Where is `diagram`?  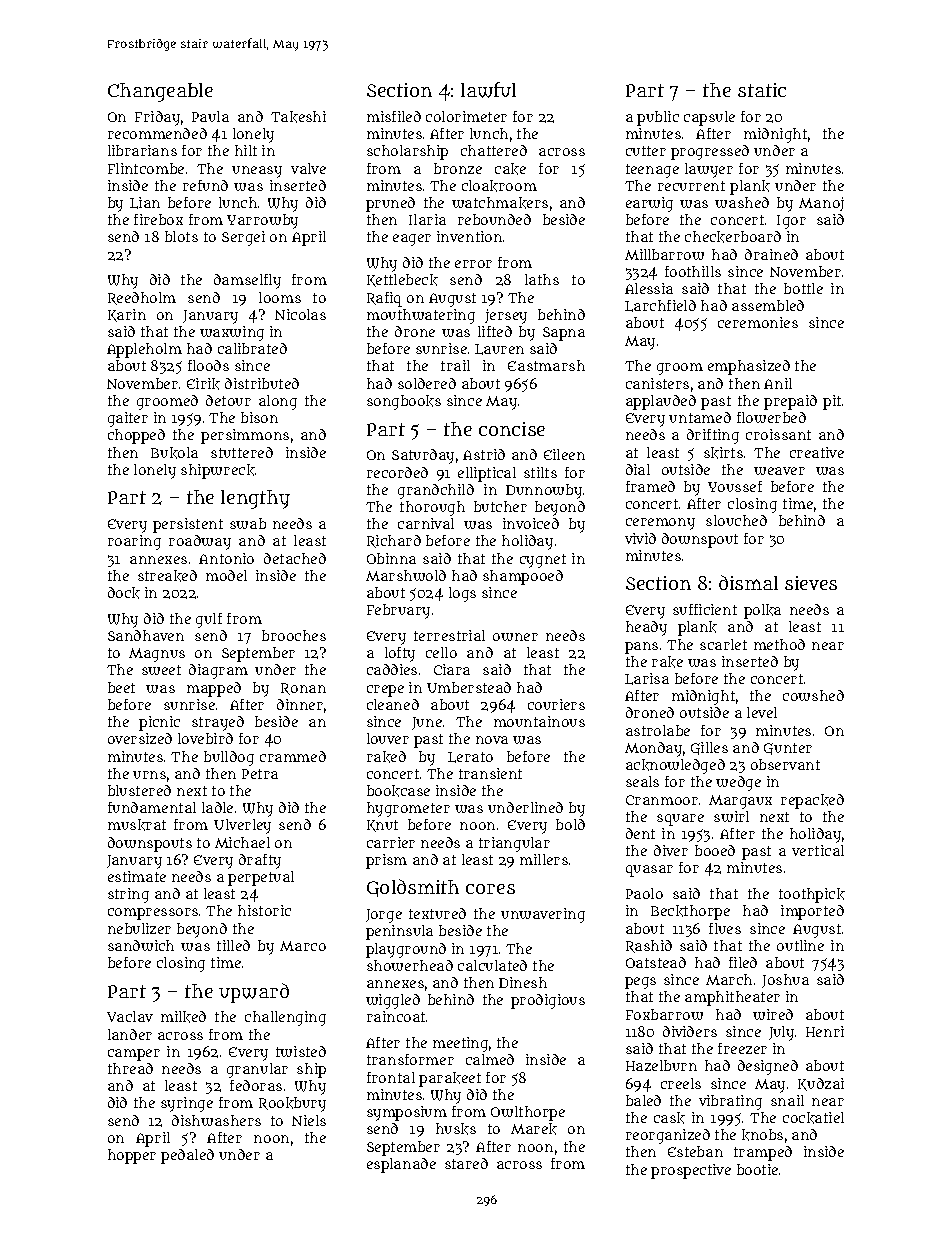
diagram is located at coordinates (218, 671).
